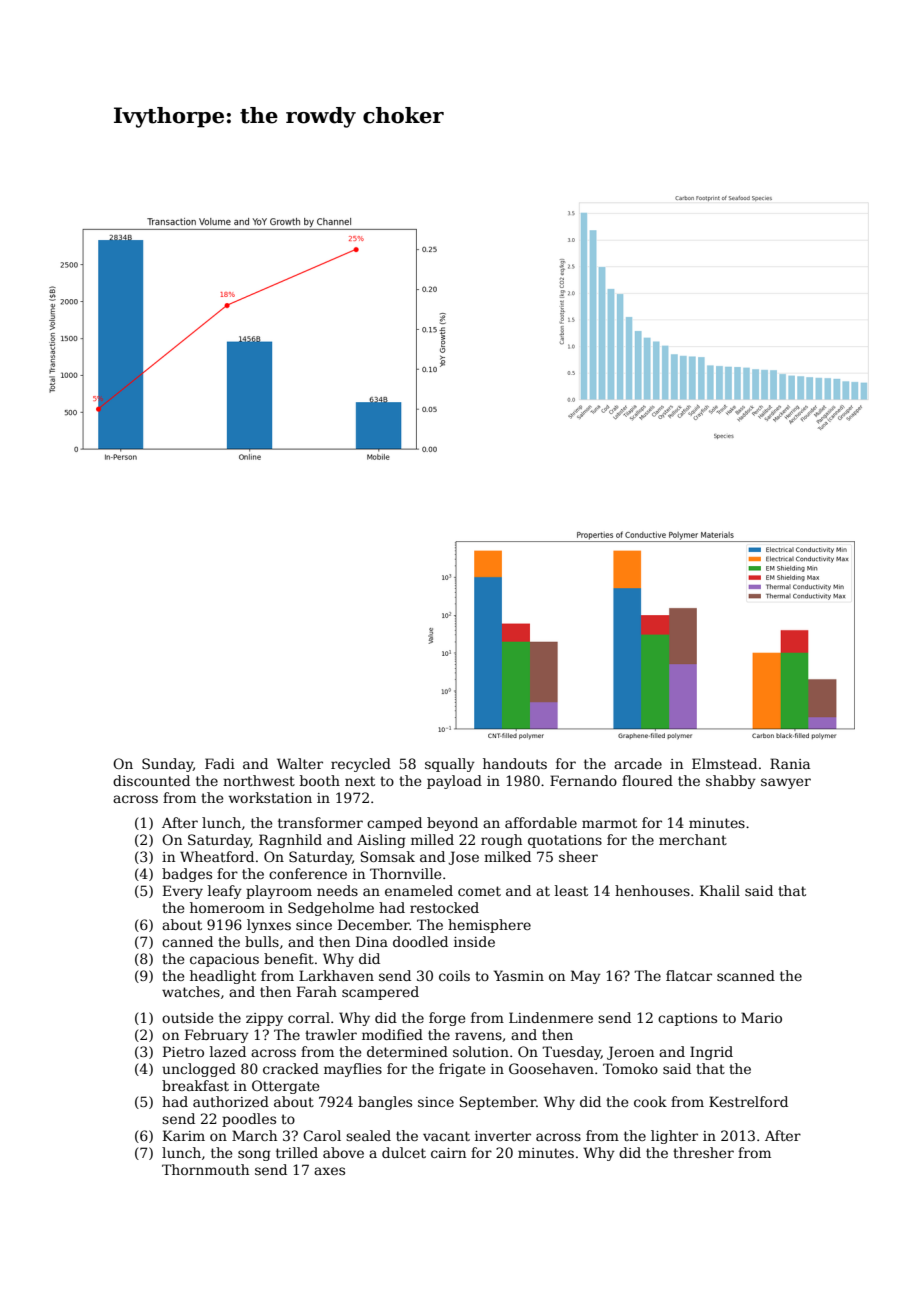  I want to click on Yasmin, so click(519, 975).
